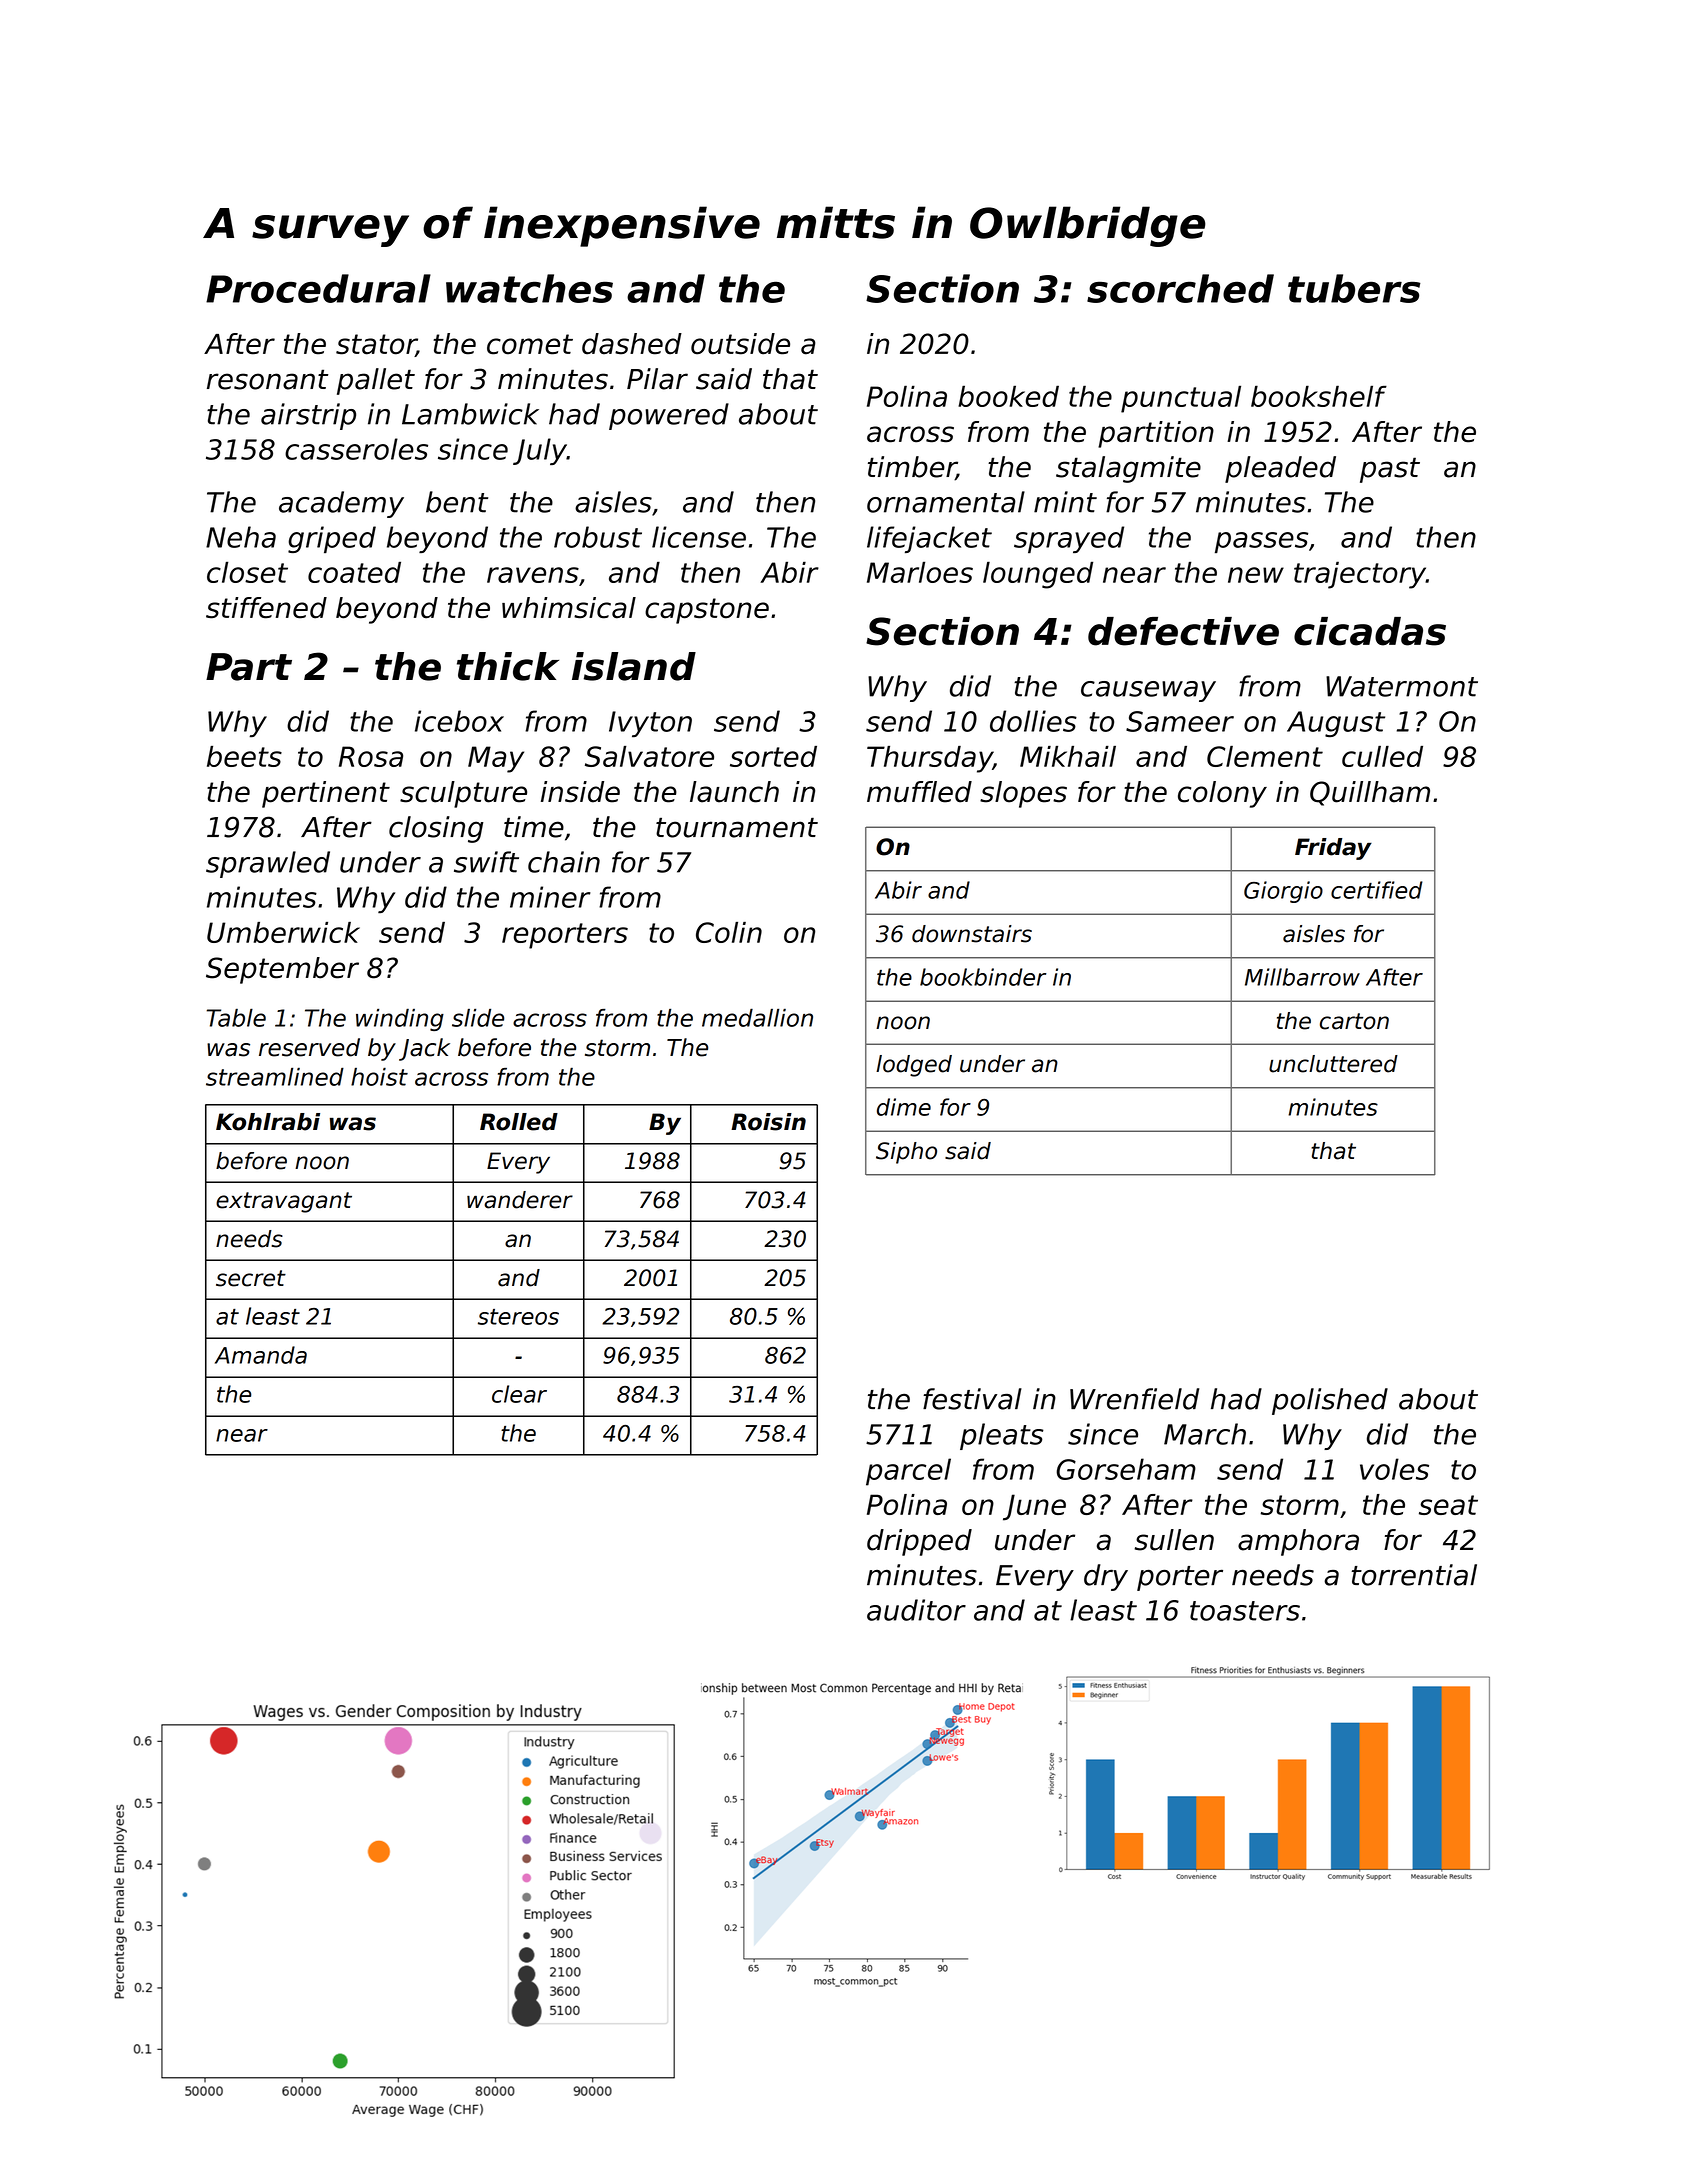  Describe the element at coordinates (1390, 470) in the page. I see `past` at that location.
